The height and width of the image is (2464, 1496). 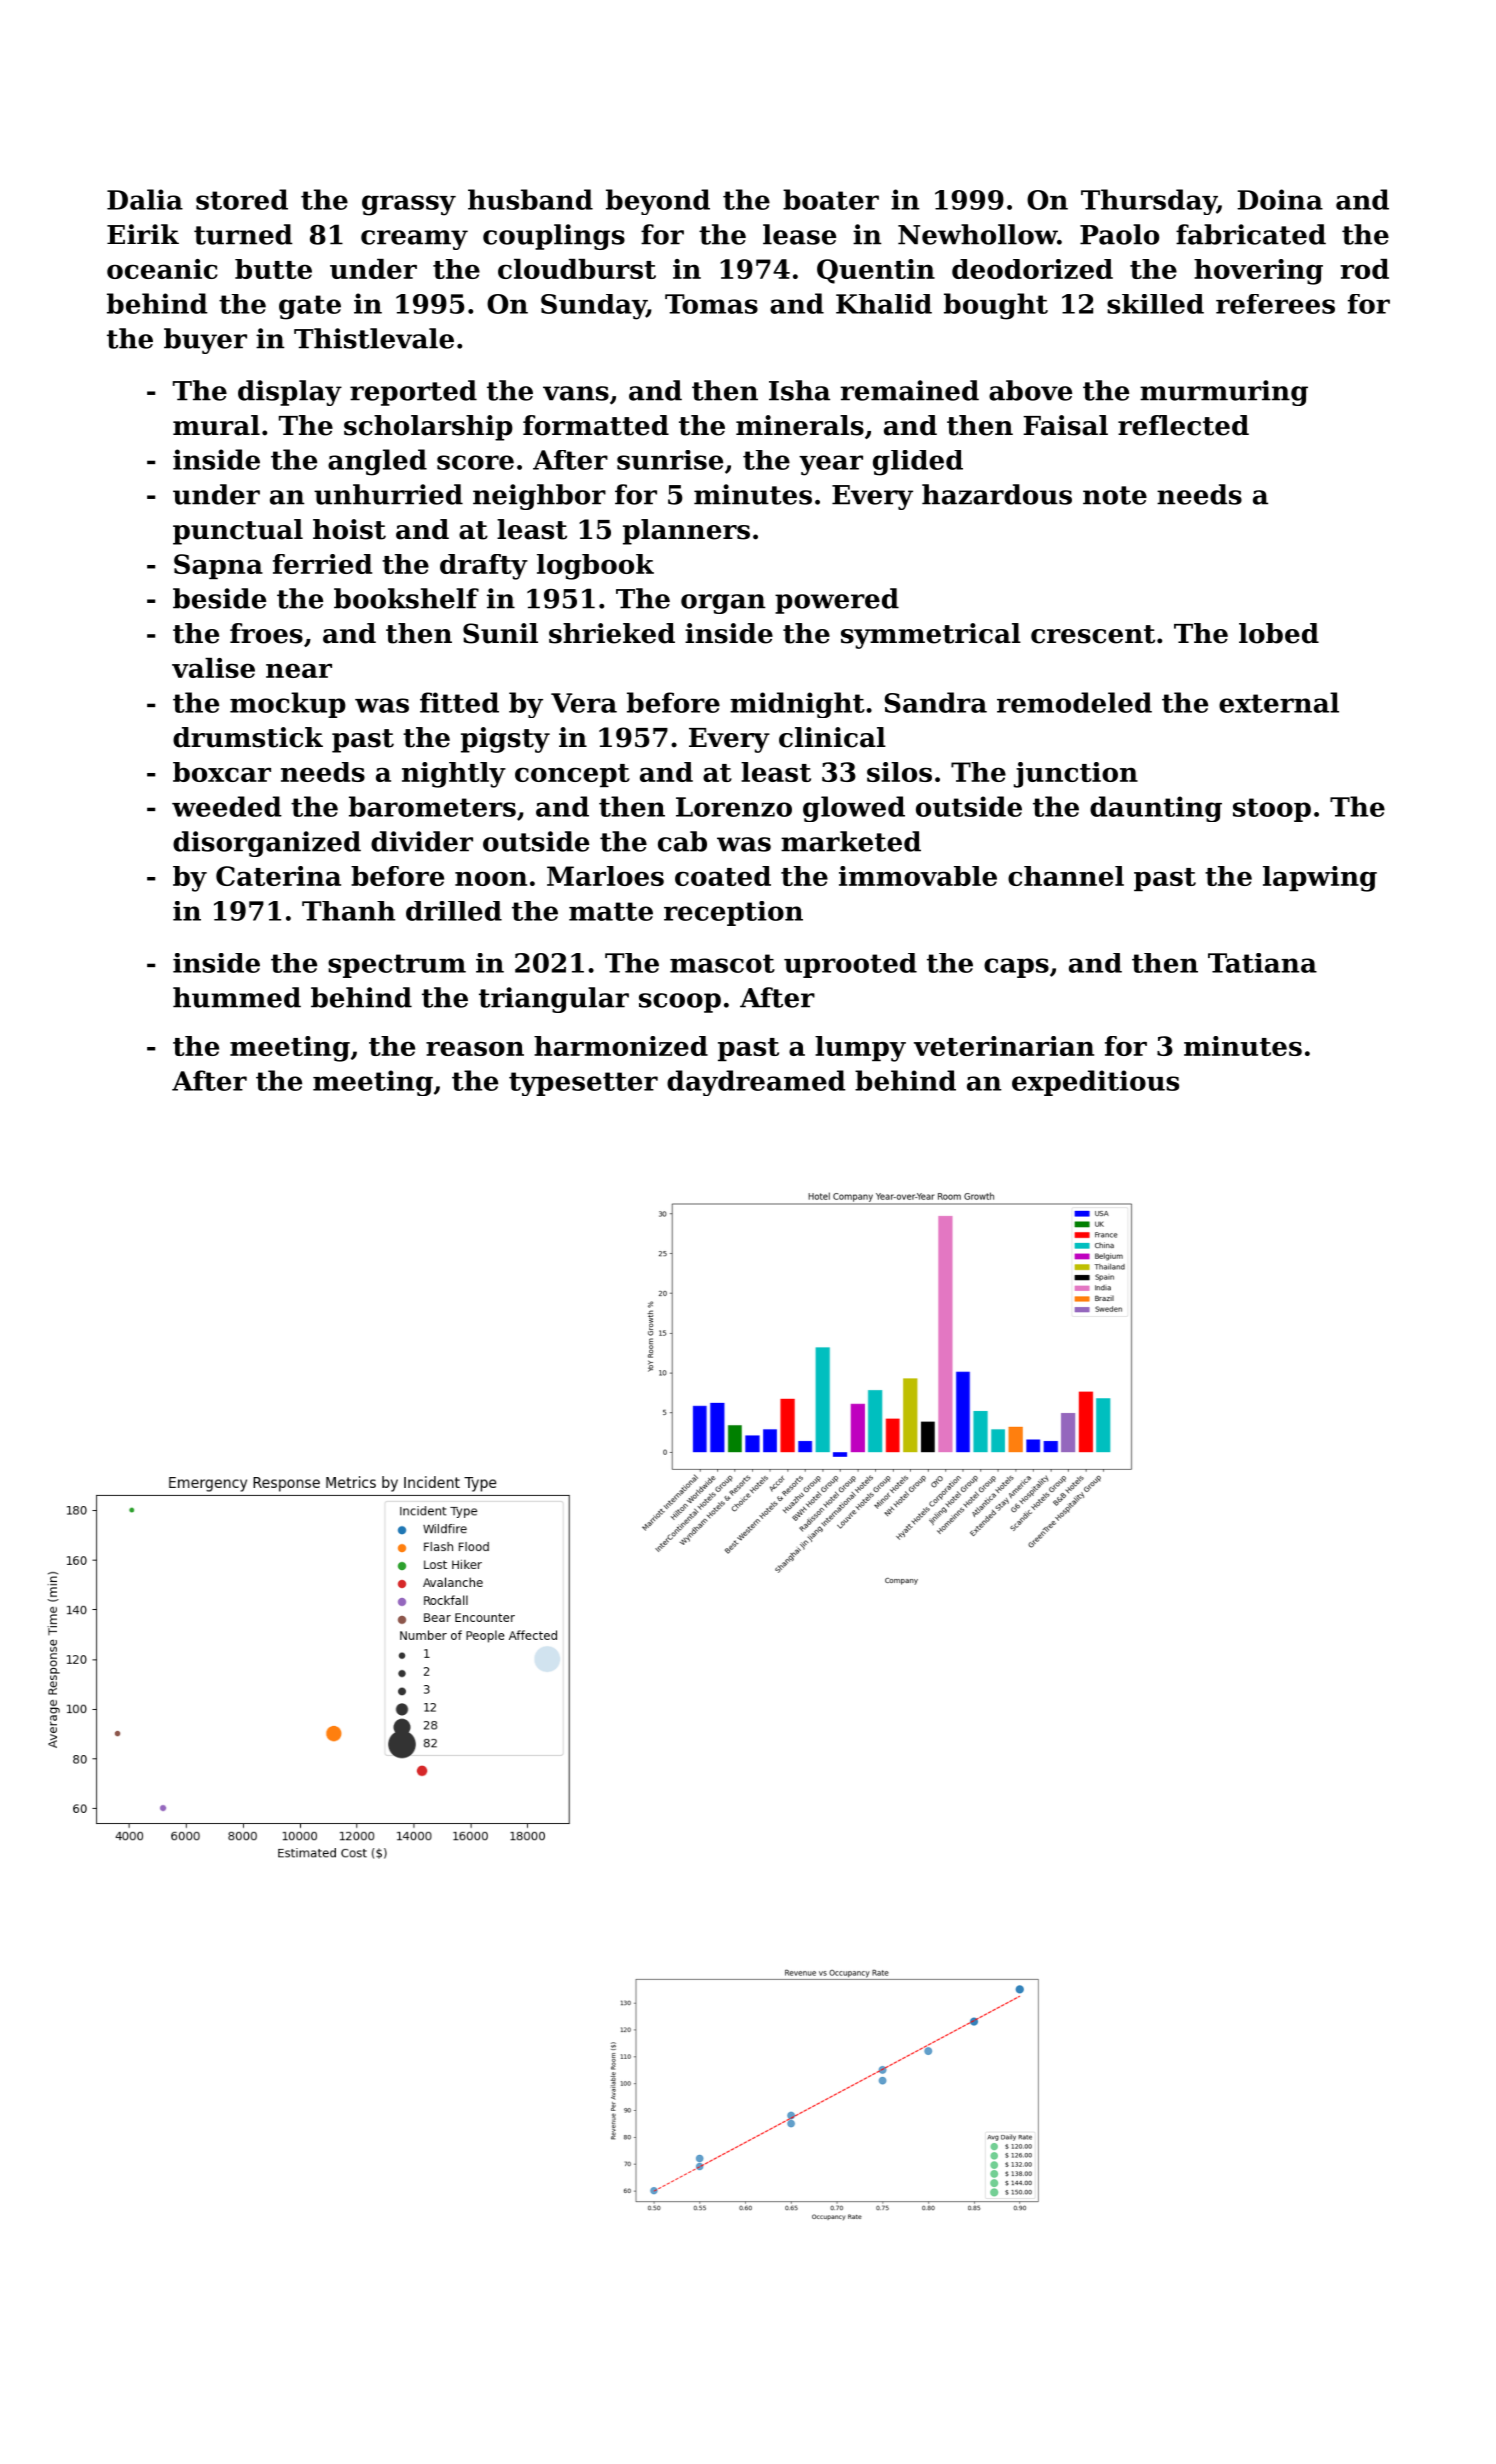 I want to click on veterinarian, so click(x=1004, y=1046).
